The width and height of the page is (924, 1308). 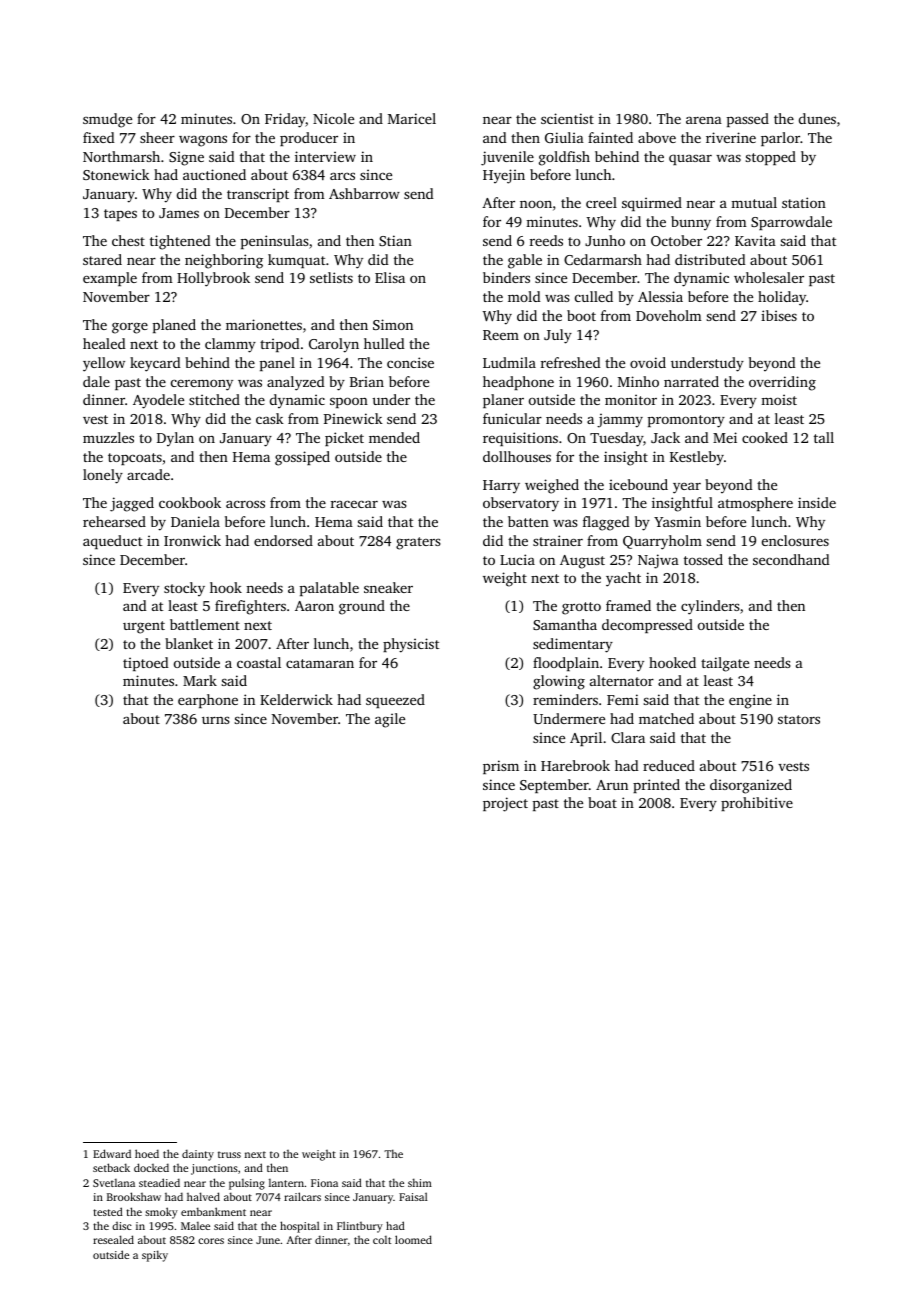 What do you see at coordinates (602, 802) in the page?
I see `boat` at bounding box center [602, 802].
